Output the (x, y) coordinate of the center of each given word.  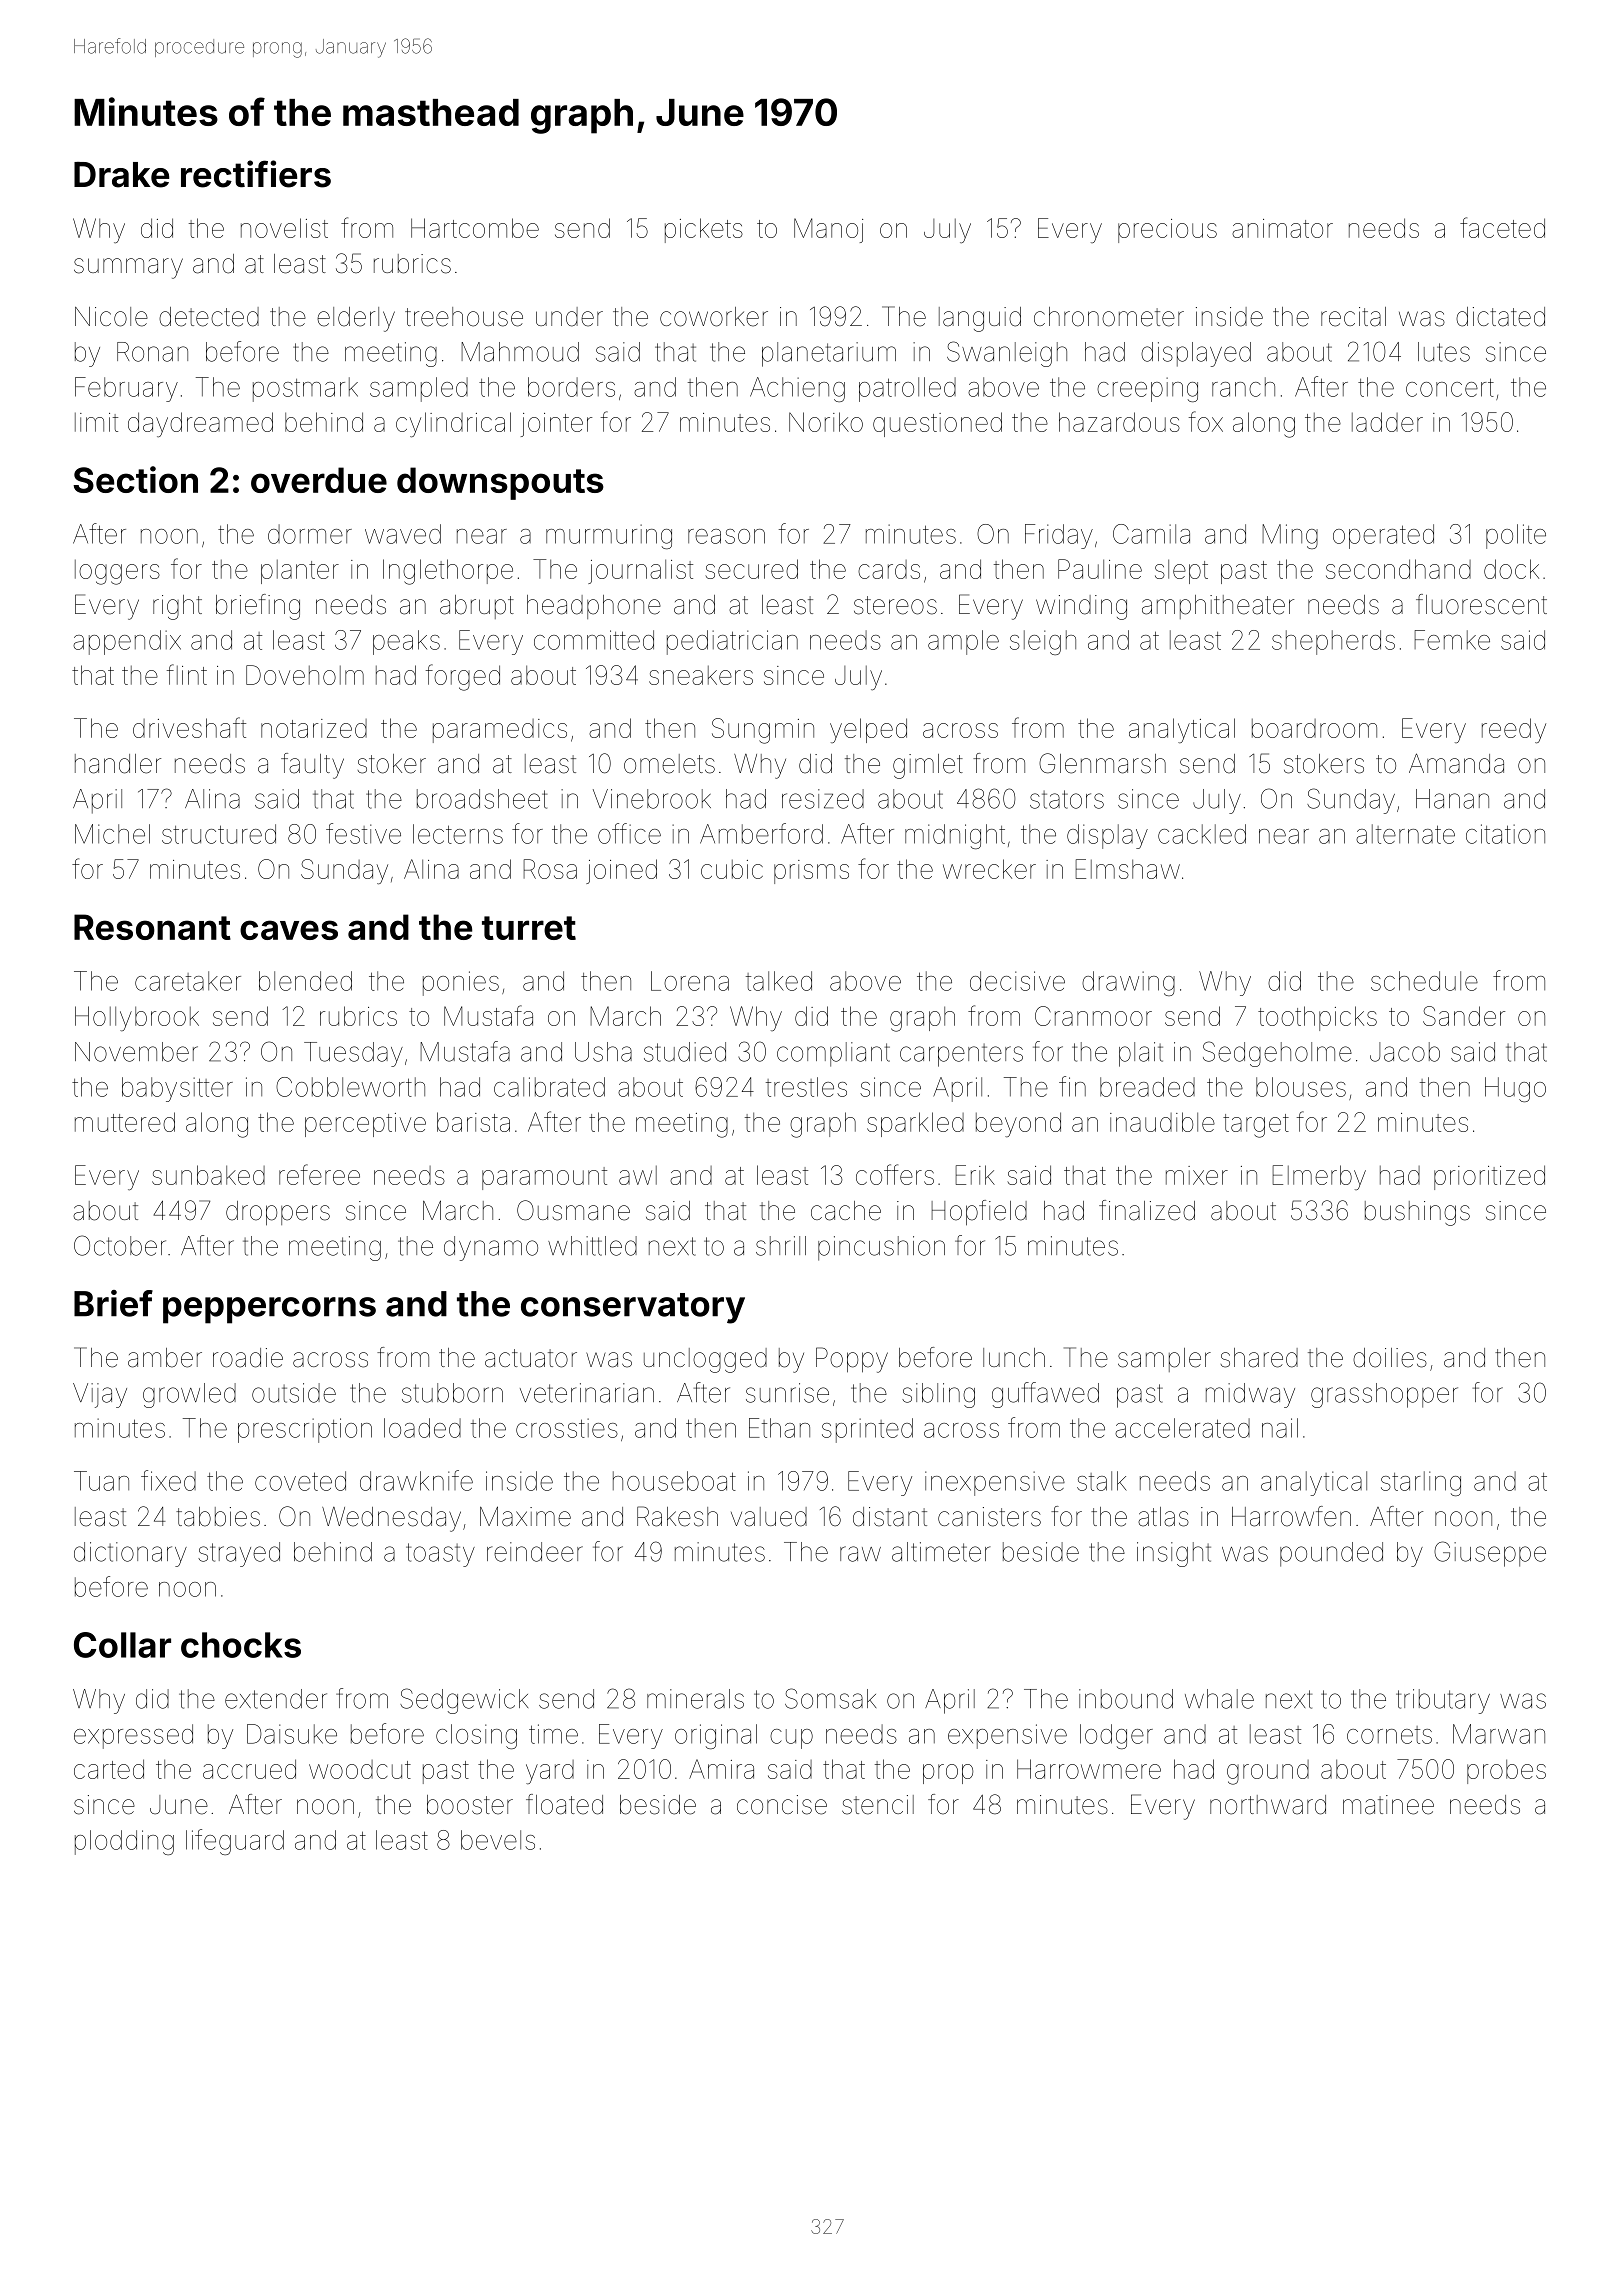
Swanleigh (1007, 354)
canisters (989, 1517)
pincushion (881, 1248)
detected (209, 317)
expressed (133, 1736)
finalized (1147, 1210)
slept (1181, 572)
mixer (1197, 1175)
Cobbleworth (350, 1087)
